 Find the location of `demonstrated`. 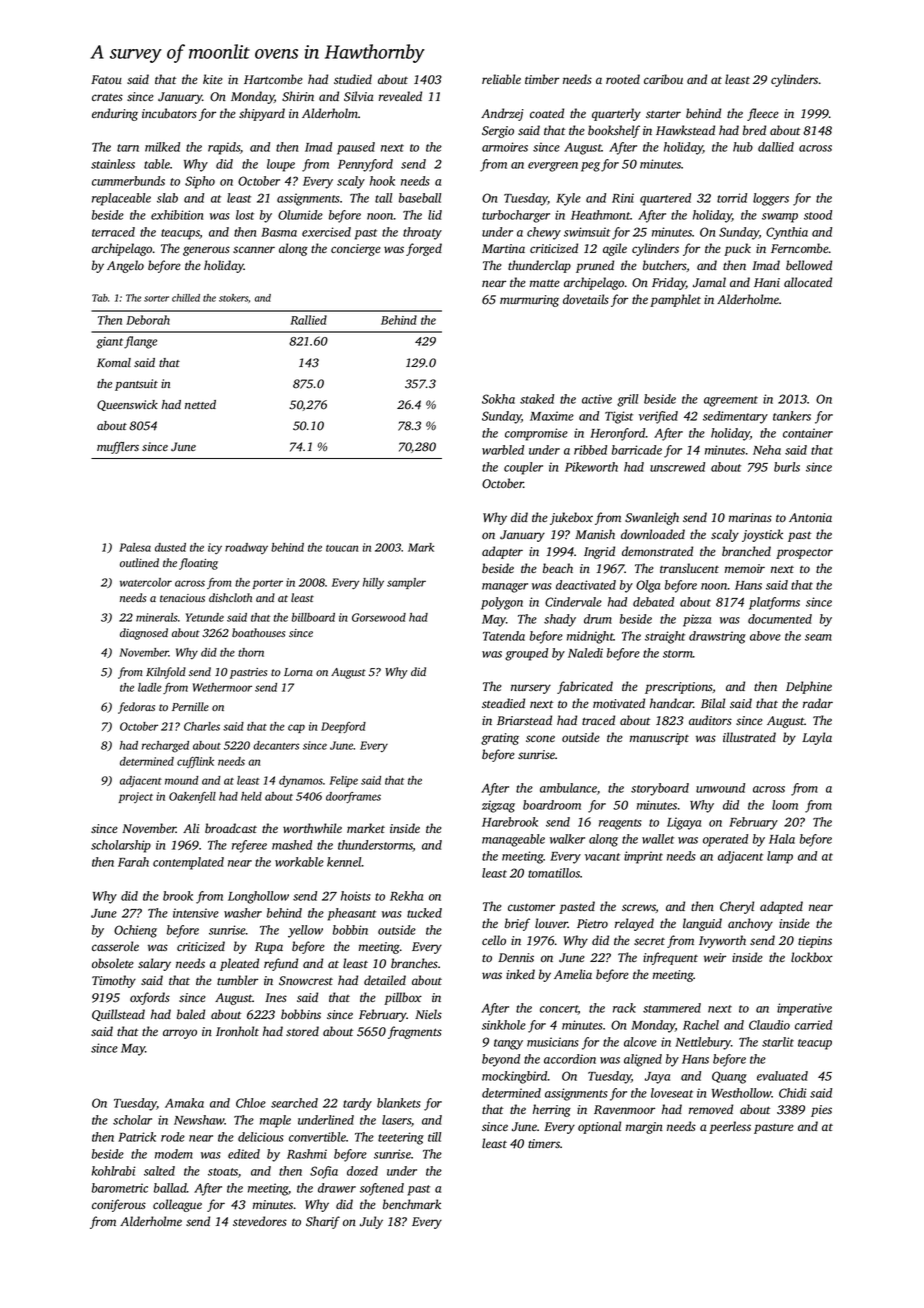

demonstrated is located at coordinates (657, 551).
